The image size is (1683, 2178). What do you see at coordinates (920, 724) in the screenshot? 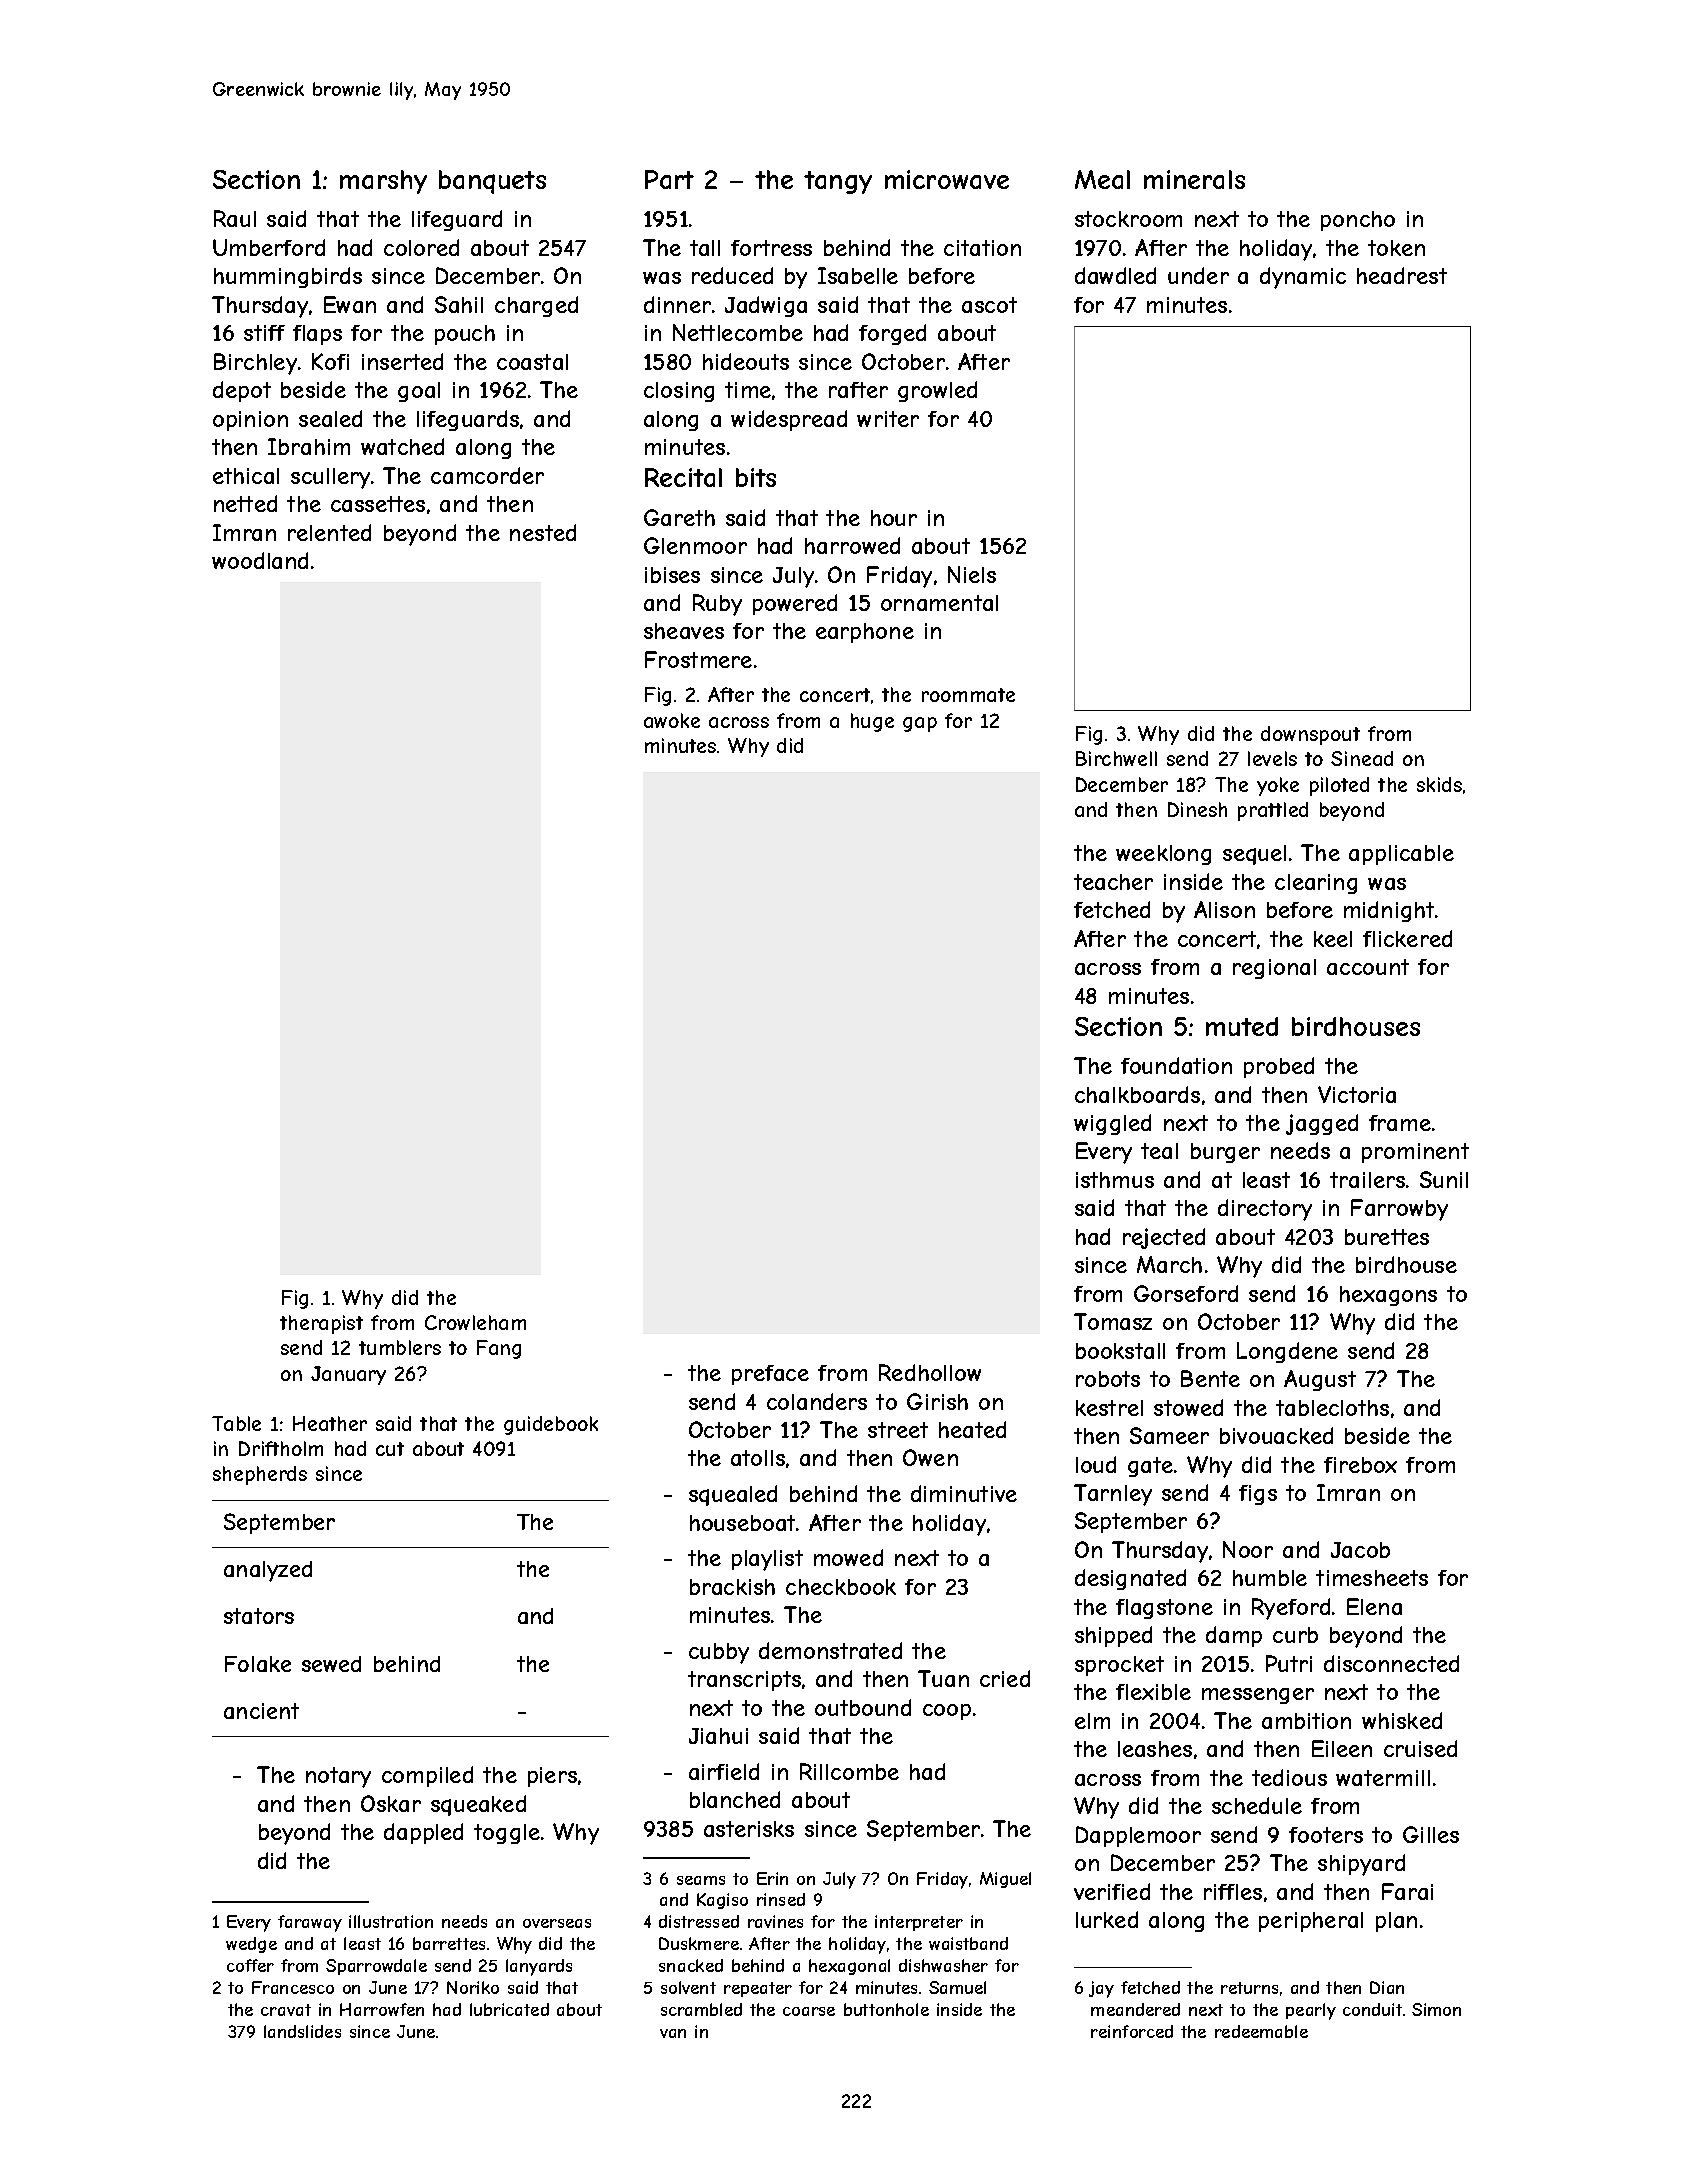
I see `gap` at bounding box center [920, 724].
